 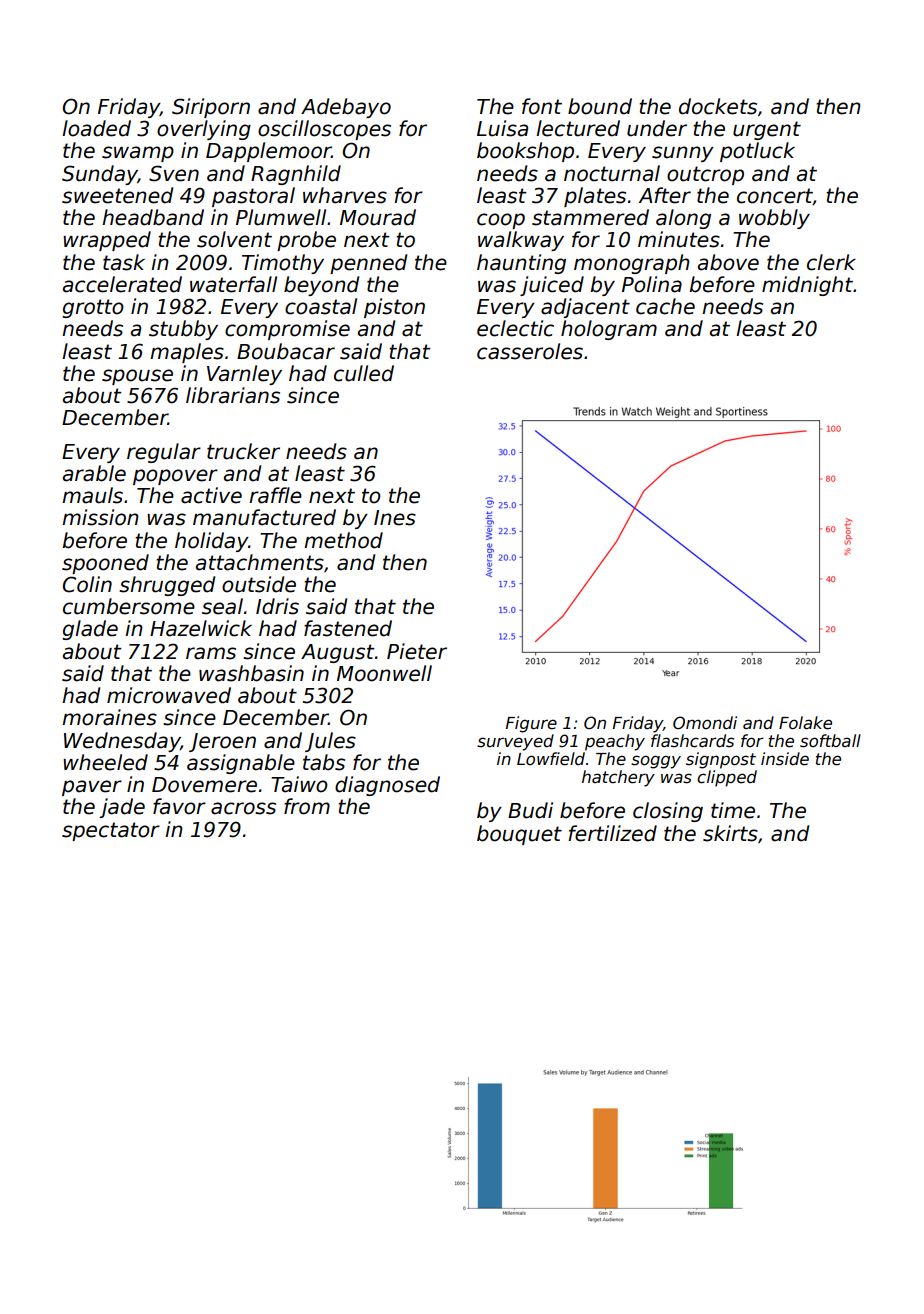 What do you see at coordinates (683, 219) in the screenshot?
I see `along` at bounding box center [683, 219].
